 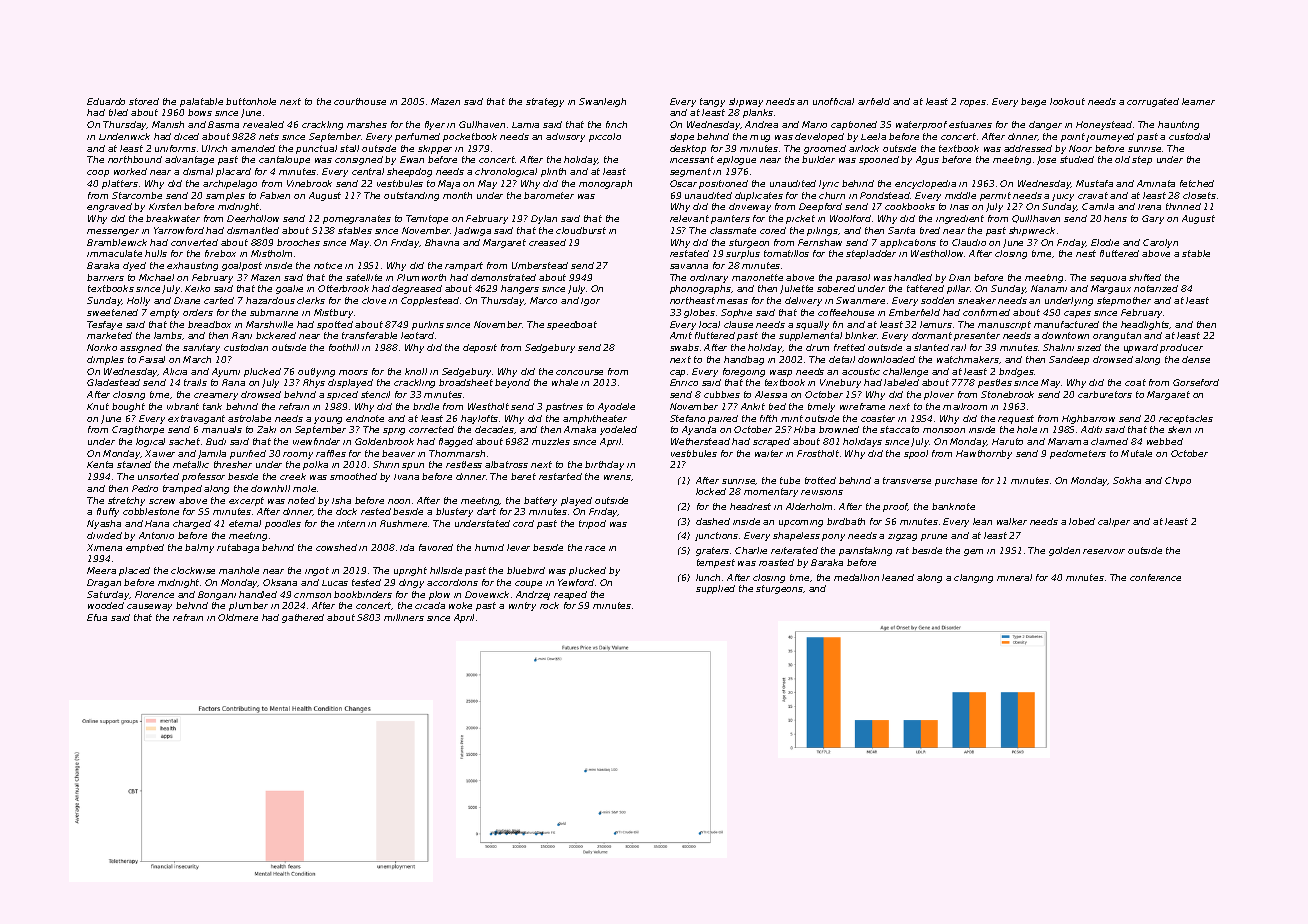 I want to click on clanging, so click(x=973, y=578).
